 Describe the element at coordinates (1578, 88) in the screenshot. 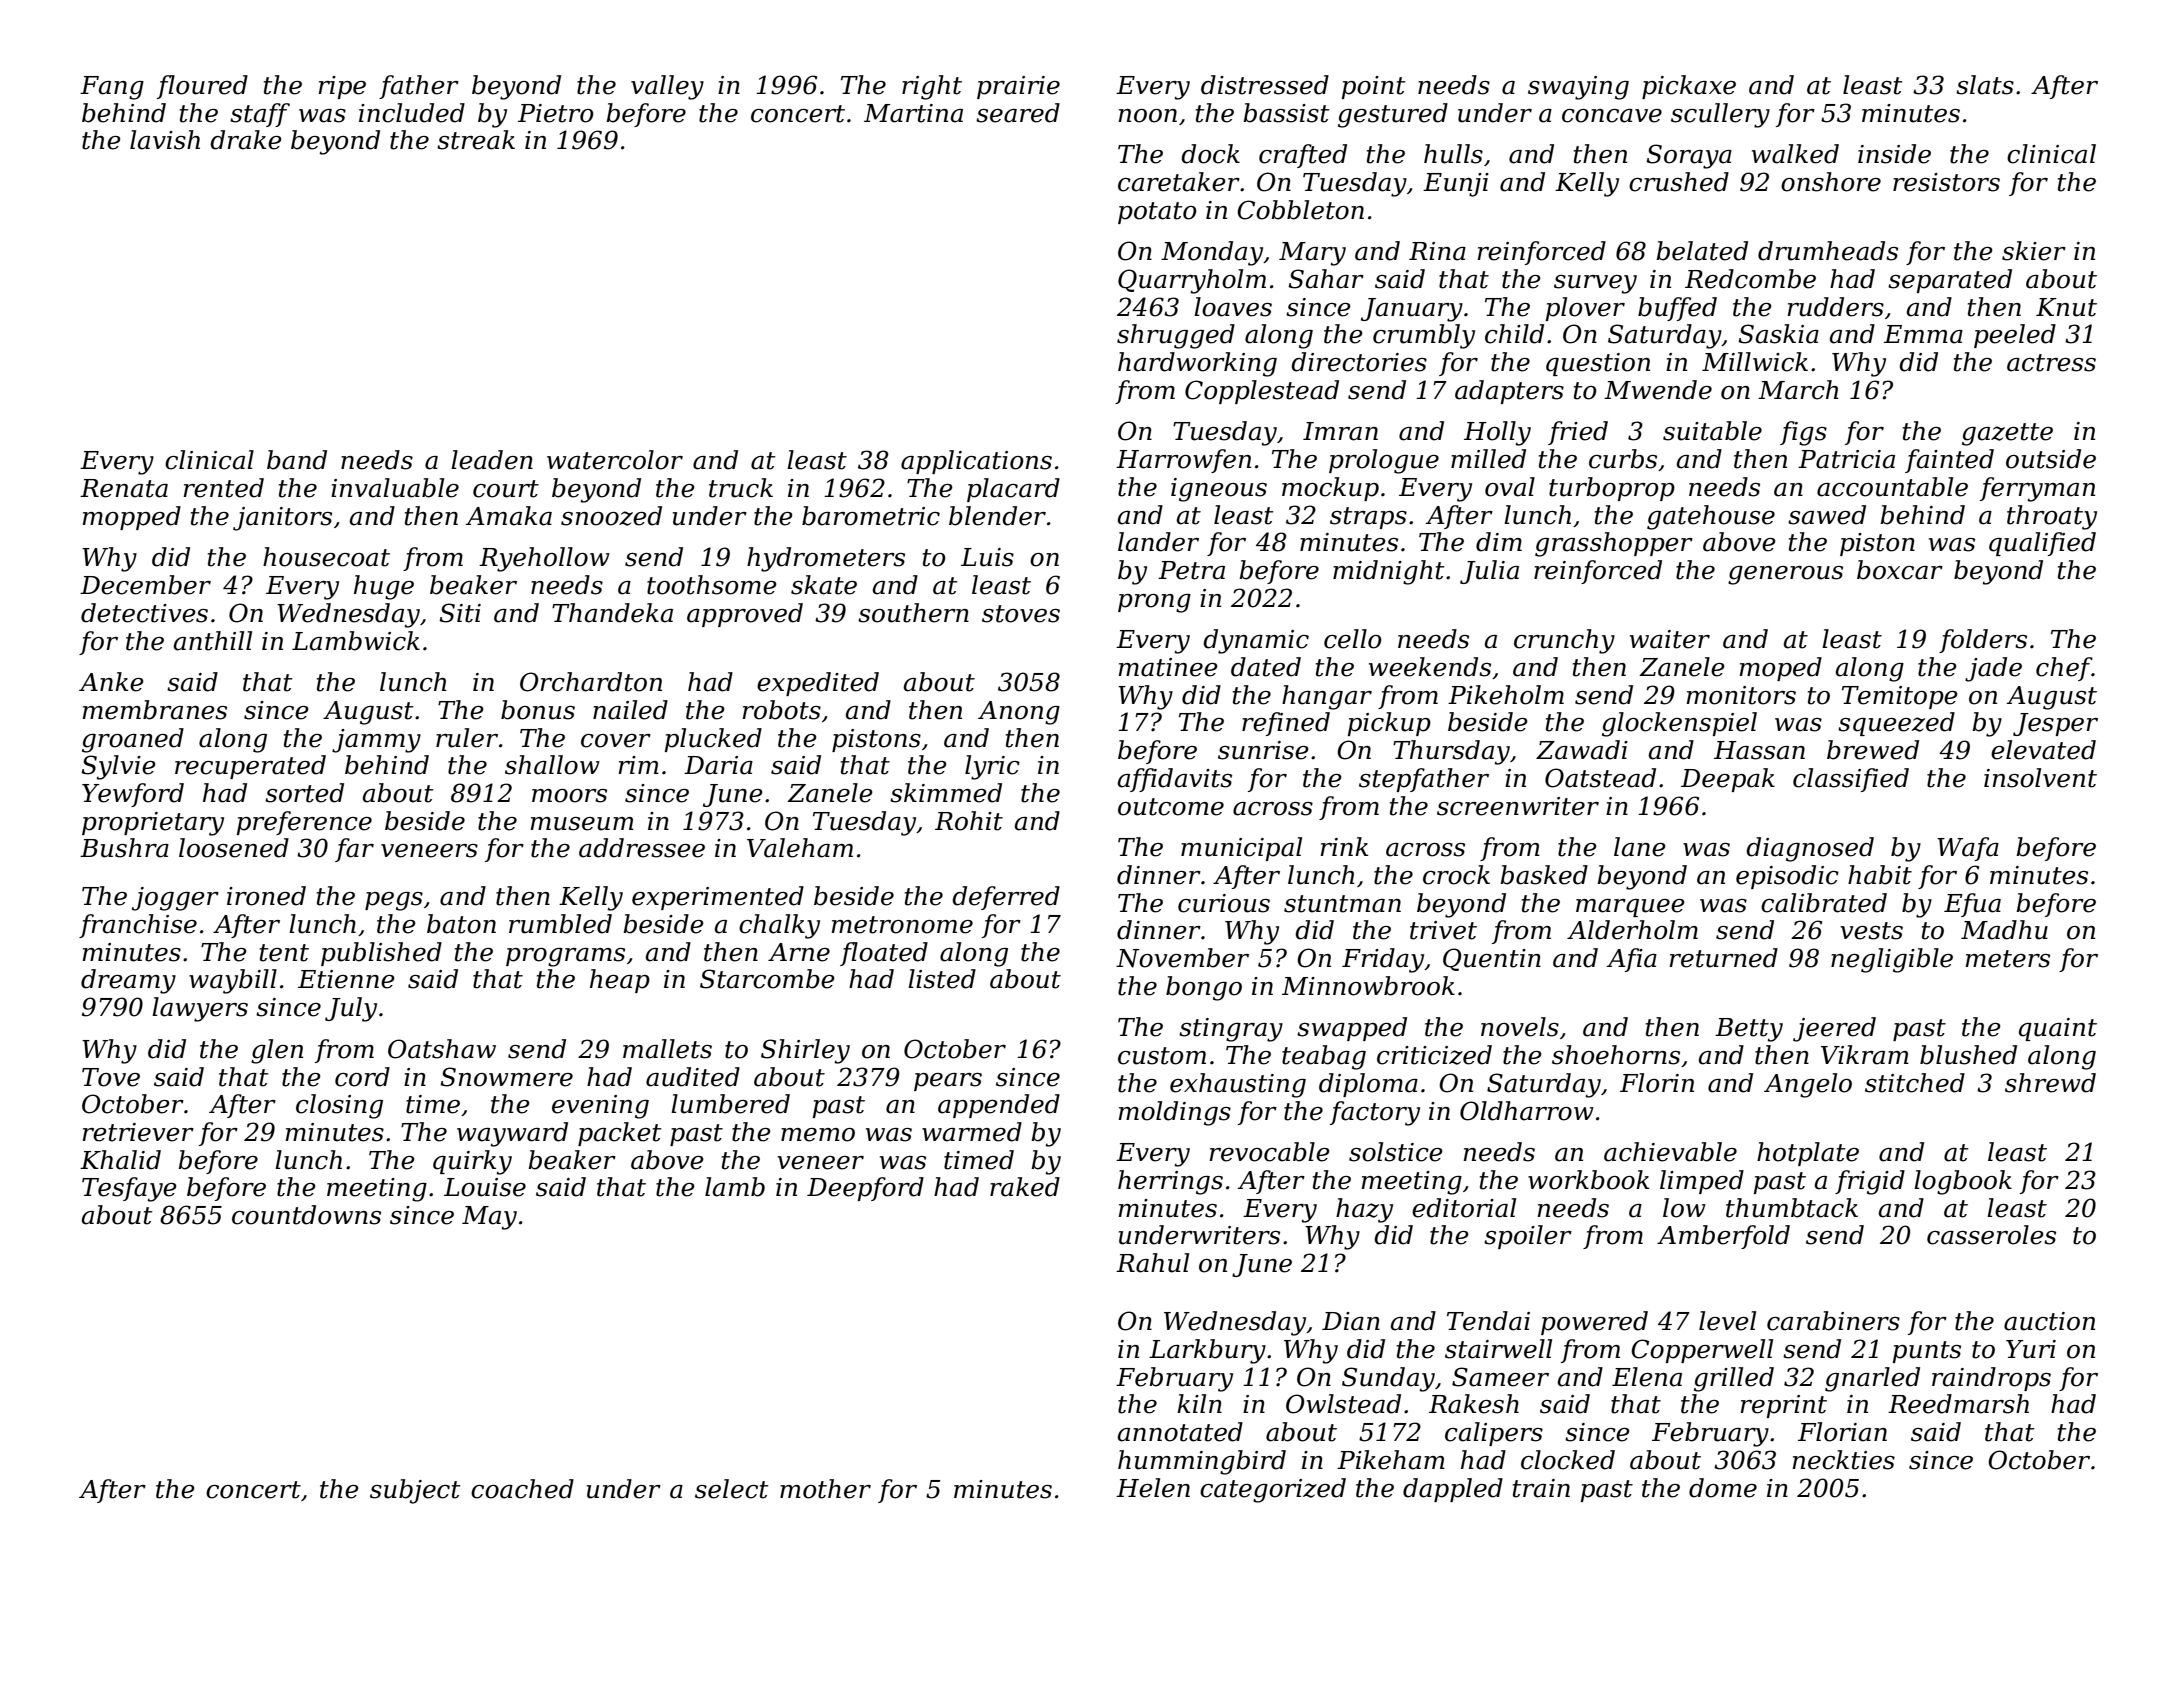

I see `swaying` at that location.
